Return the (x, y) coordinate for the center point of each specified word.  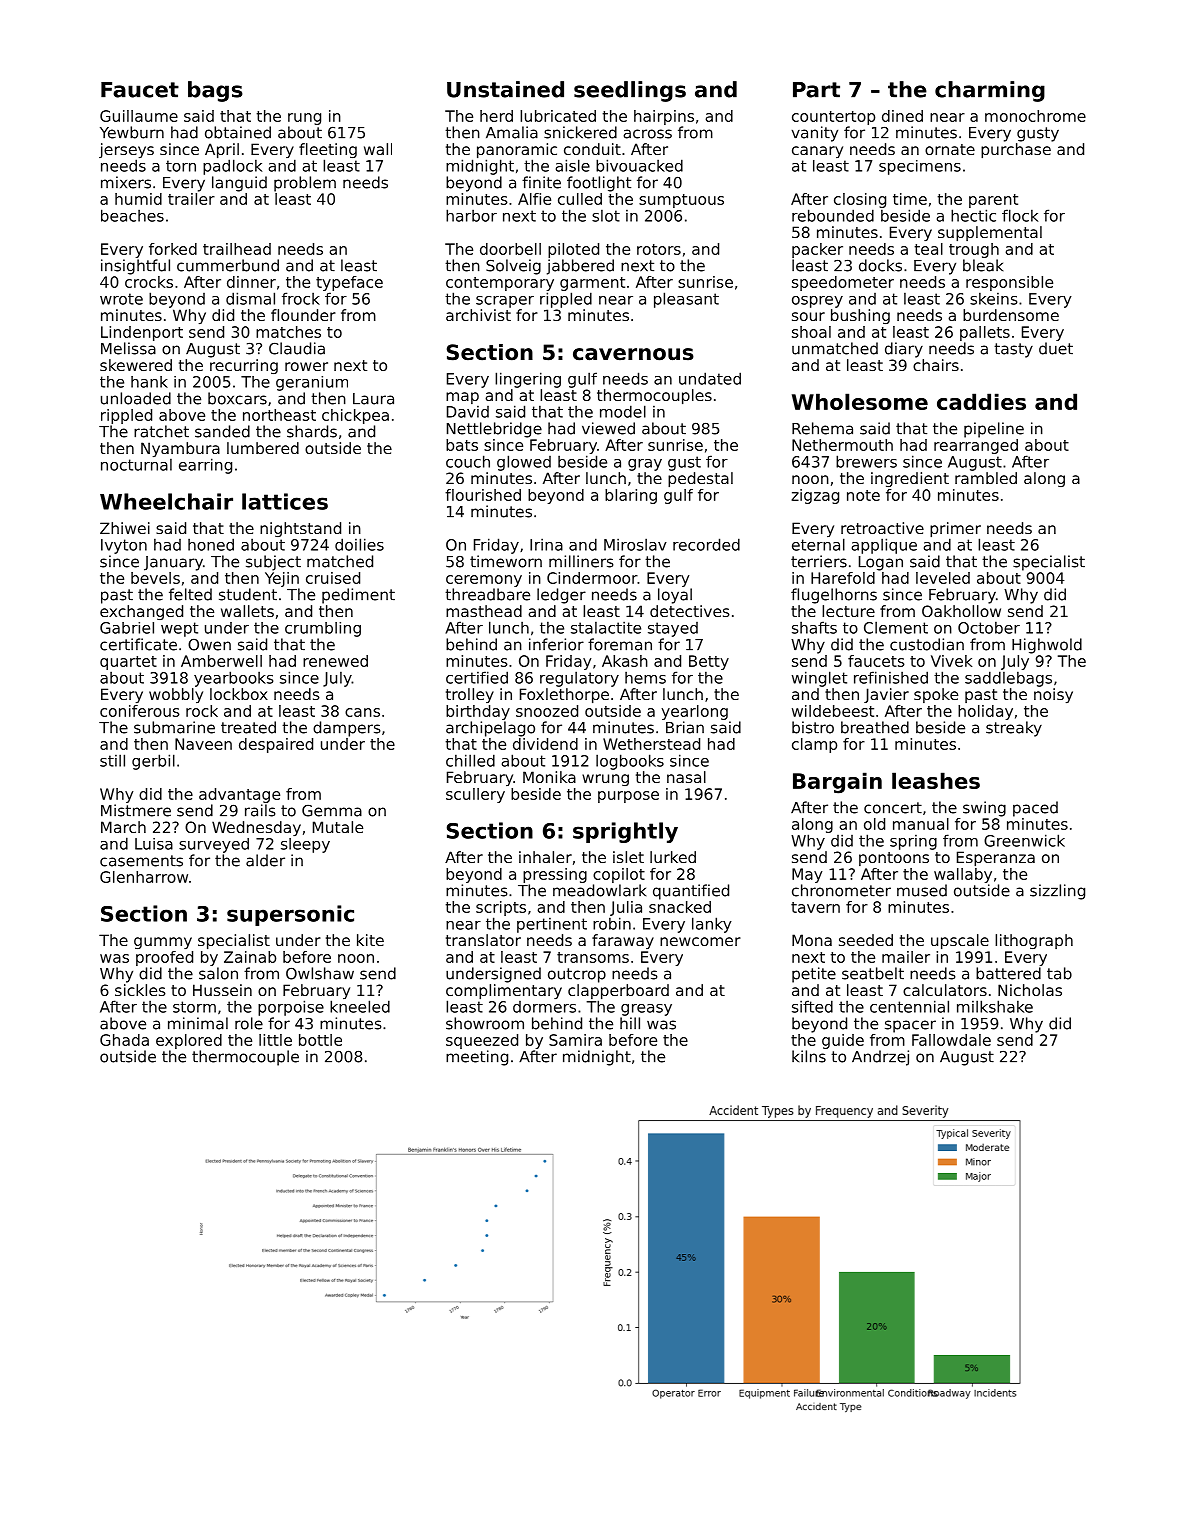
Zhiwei (125, 528)
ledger (561, 596)
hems (645, 678)
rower (306, 366)
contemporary (500, 284)
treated (248, 727)
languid (239, 184)
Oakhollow (961, 611)
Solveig (513, 267)
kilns (809, 1056)
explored (189, 1041)
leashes (936, 780)
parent (993, 201)
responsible (1009, 283)
